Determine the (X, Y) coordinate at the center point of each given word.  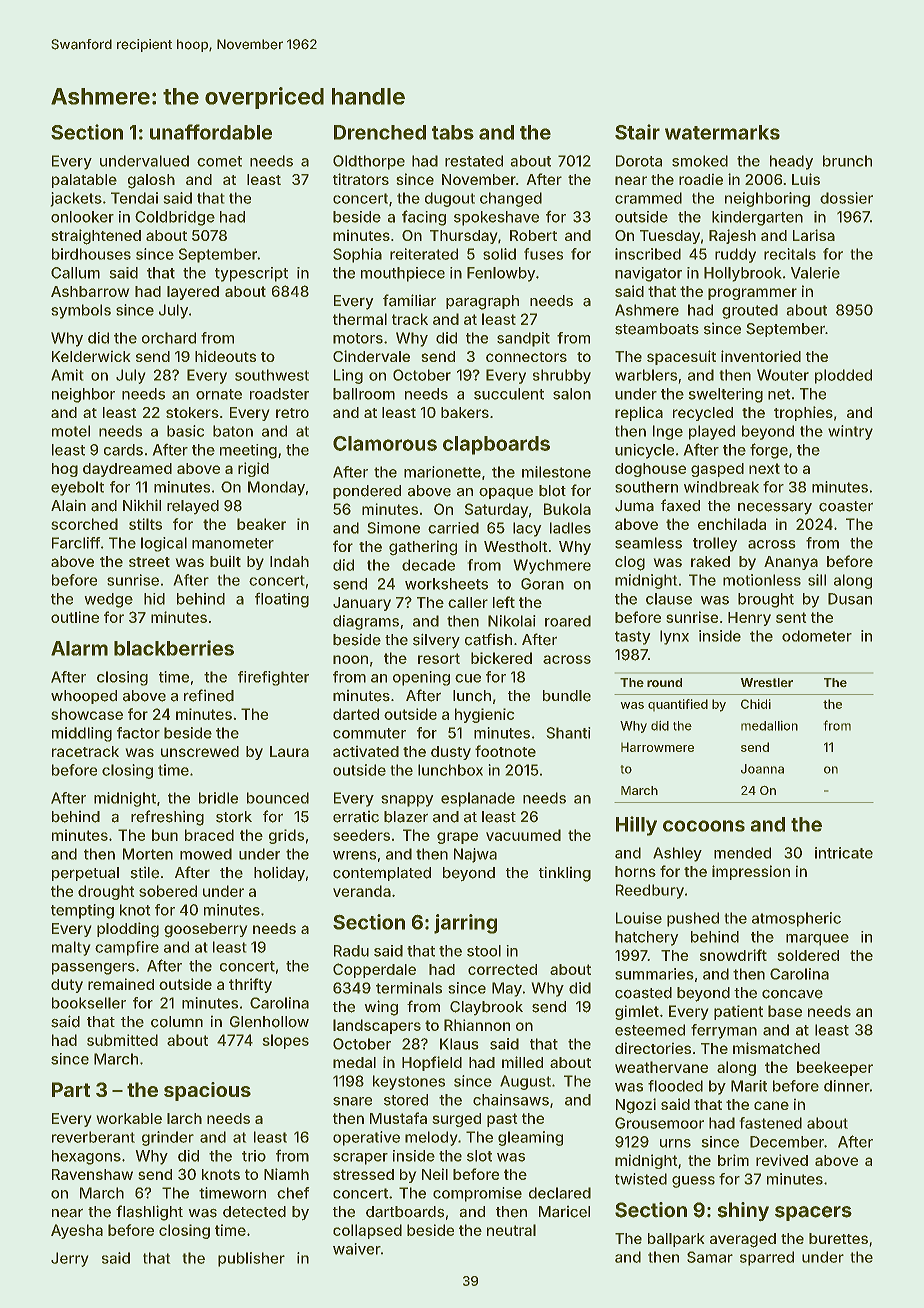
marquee (817, 940)
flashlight (149, 1213)
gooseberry (206, 930)
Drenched (380, 132)
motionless (762, 580)
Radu (351, 951)
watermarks (722, 132)
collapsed (367, 1231)
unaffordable (211, 132)
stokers (192, 412)
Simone (393, 528)
